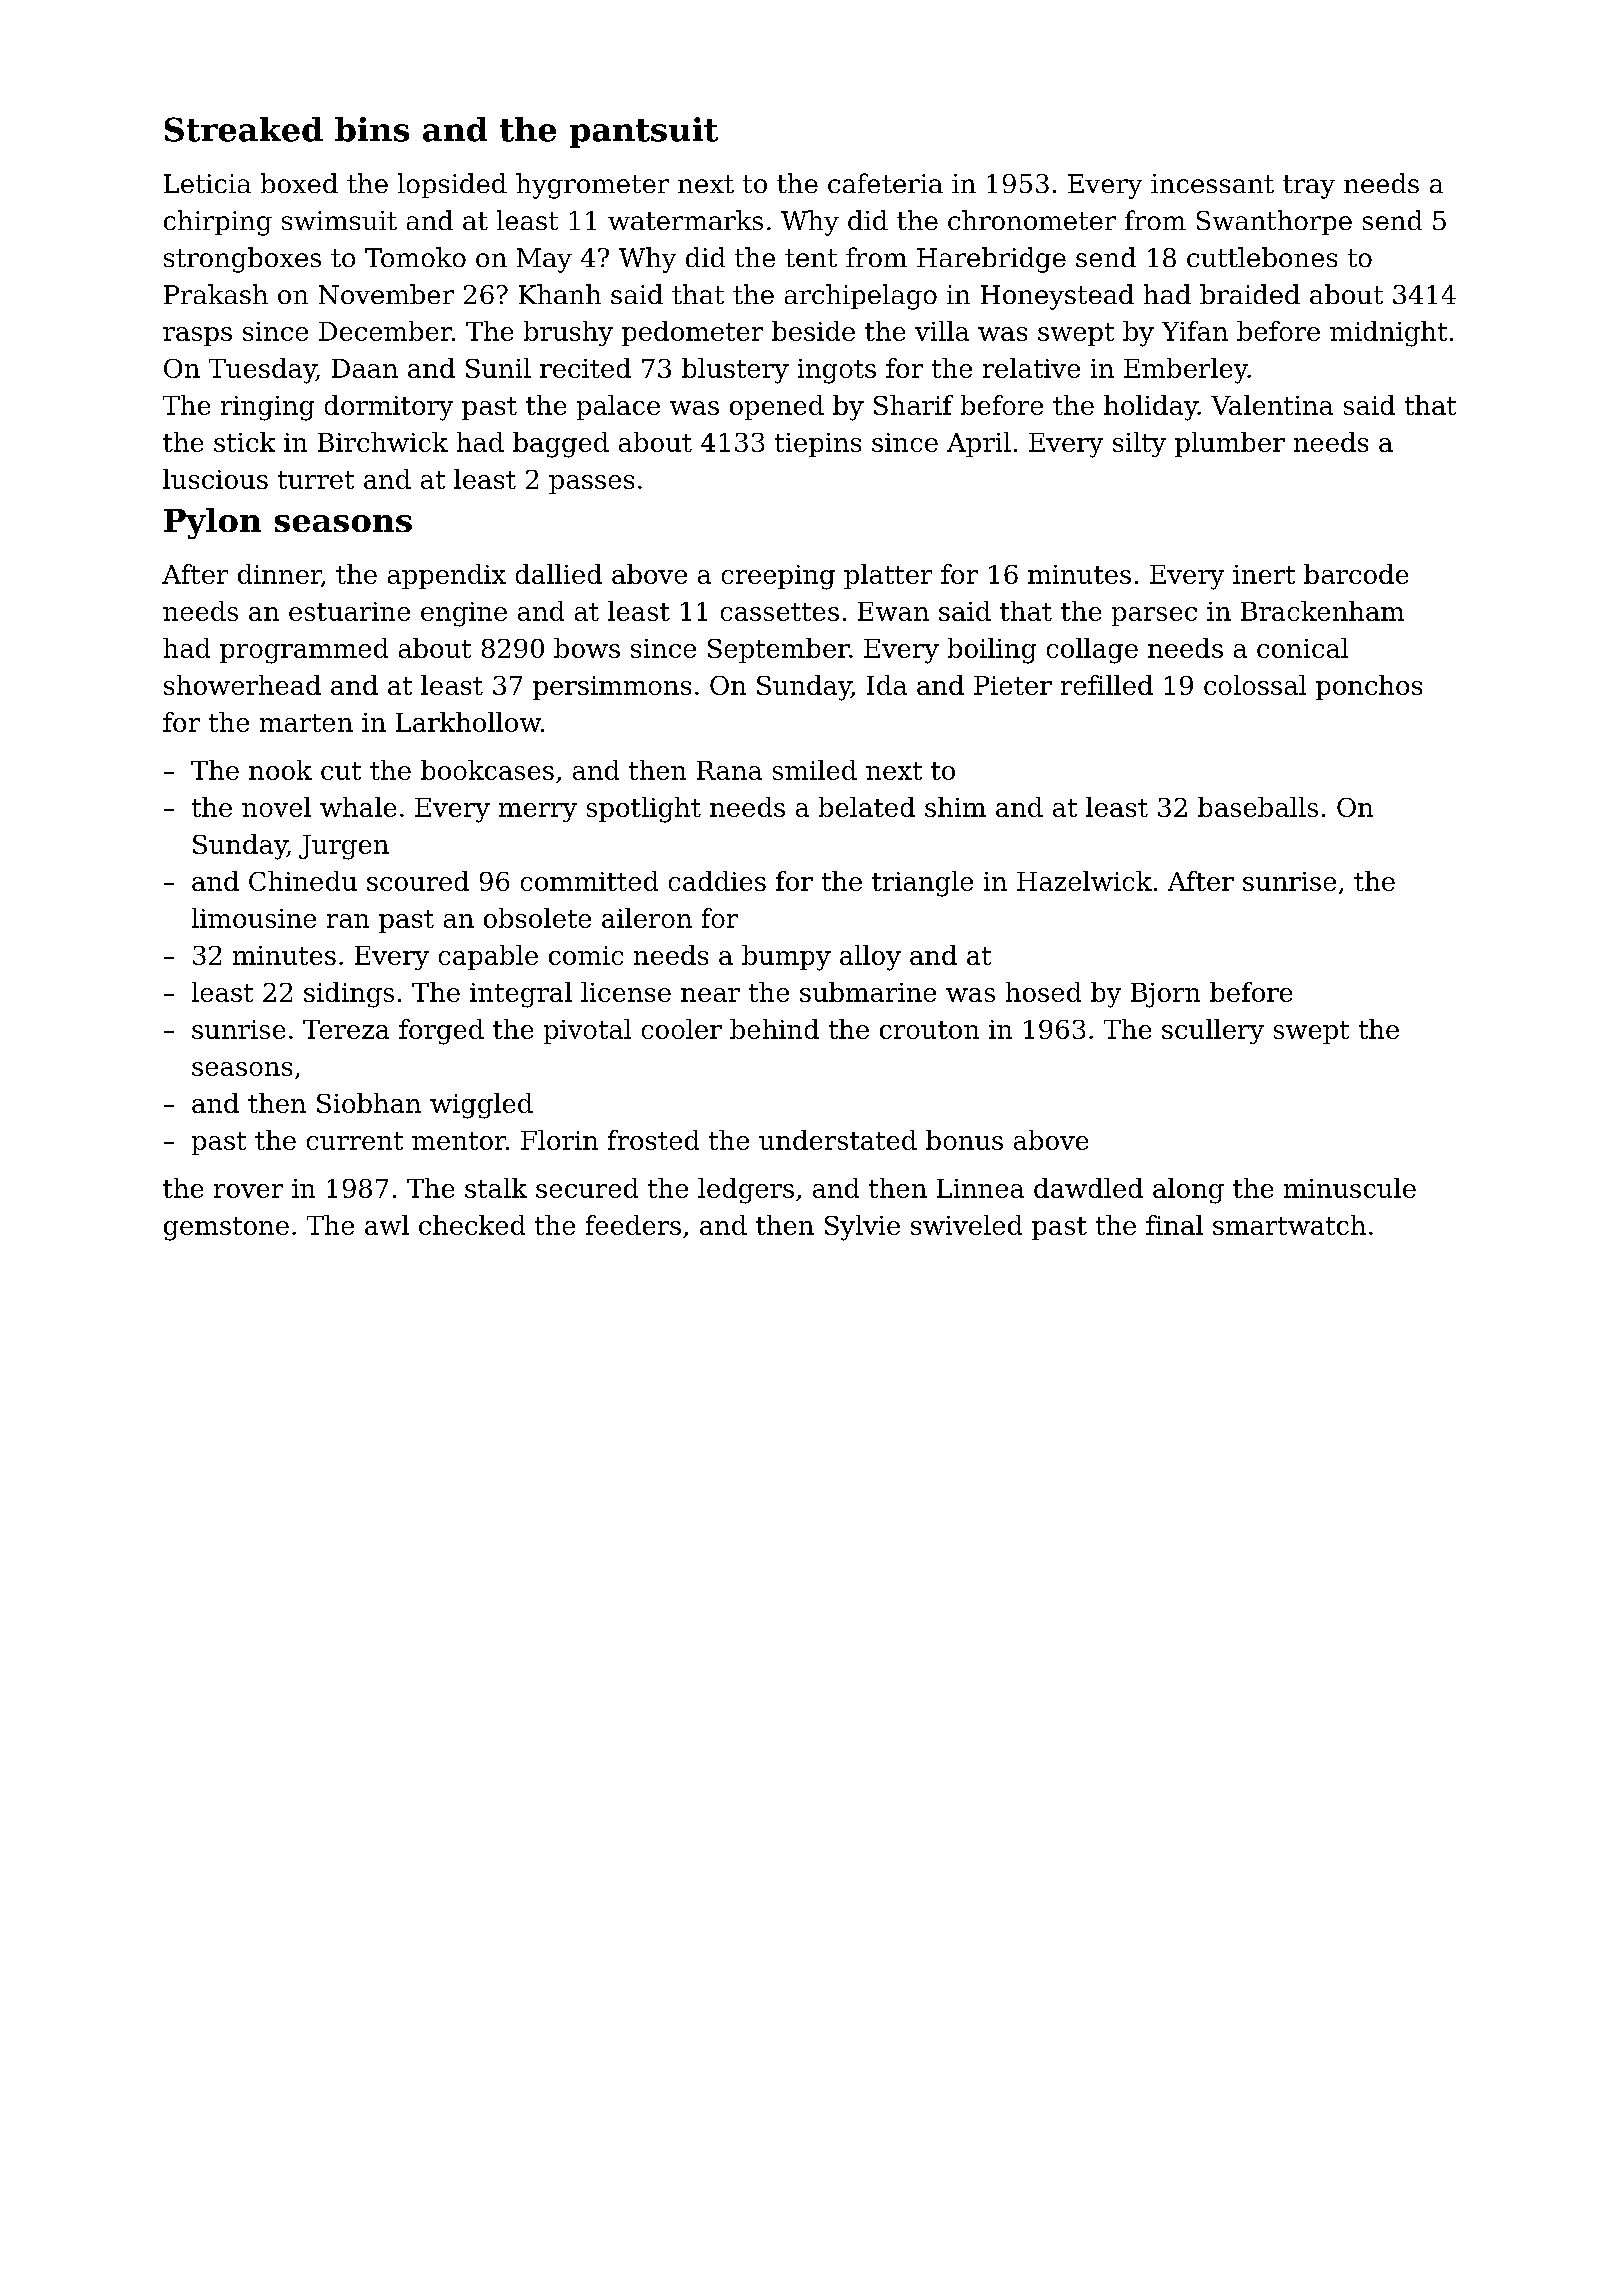  I want to click on appendix, so click(447, 576).
